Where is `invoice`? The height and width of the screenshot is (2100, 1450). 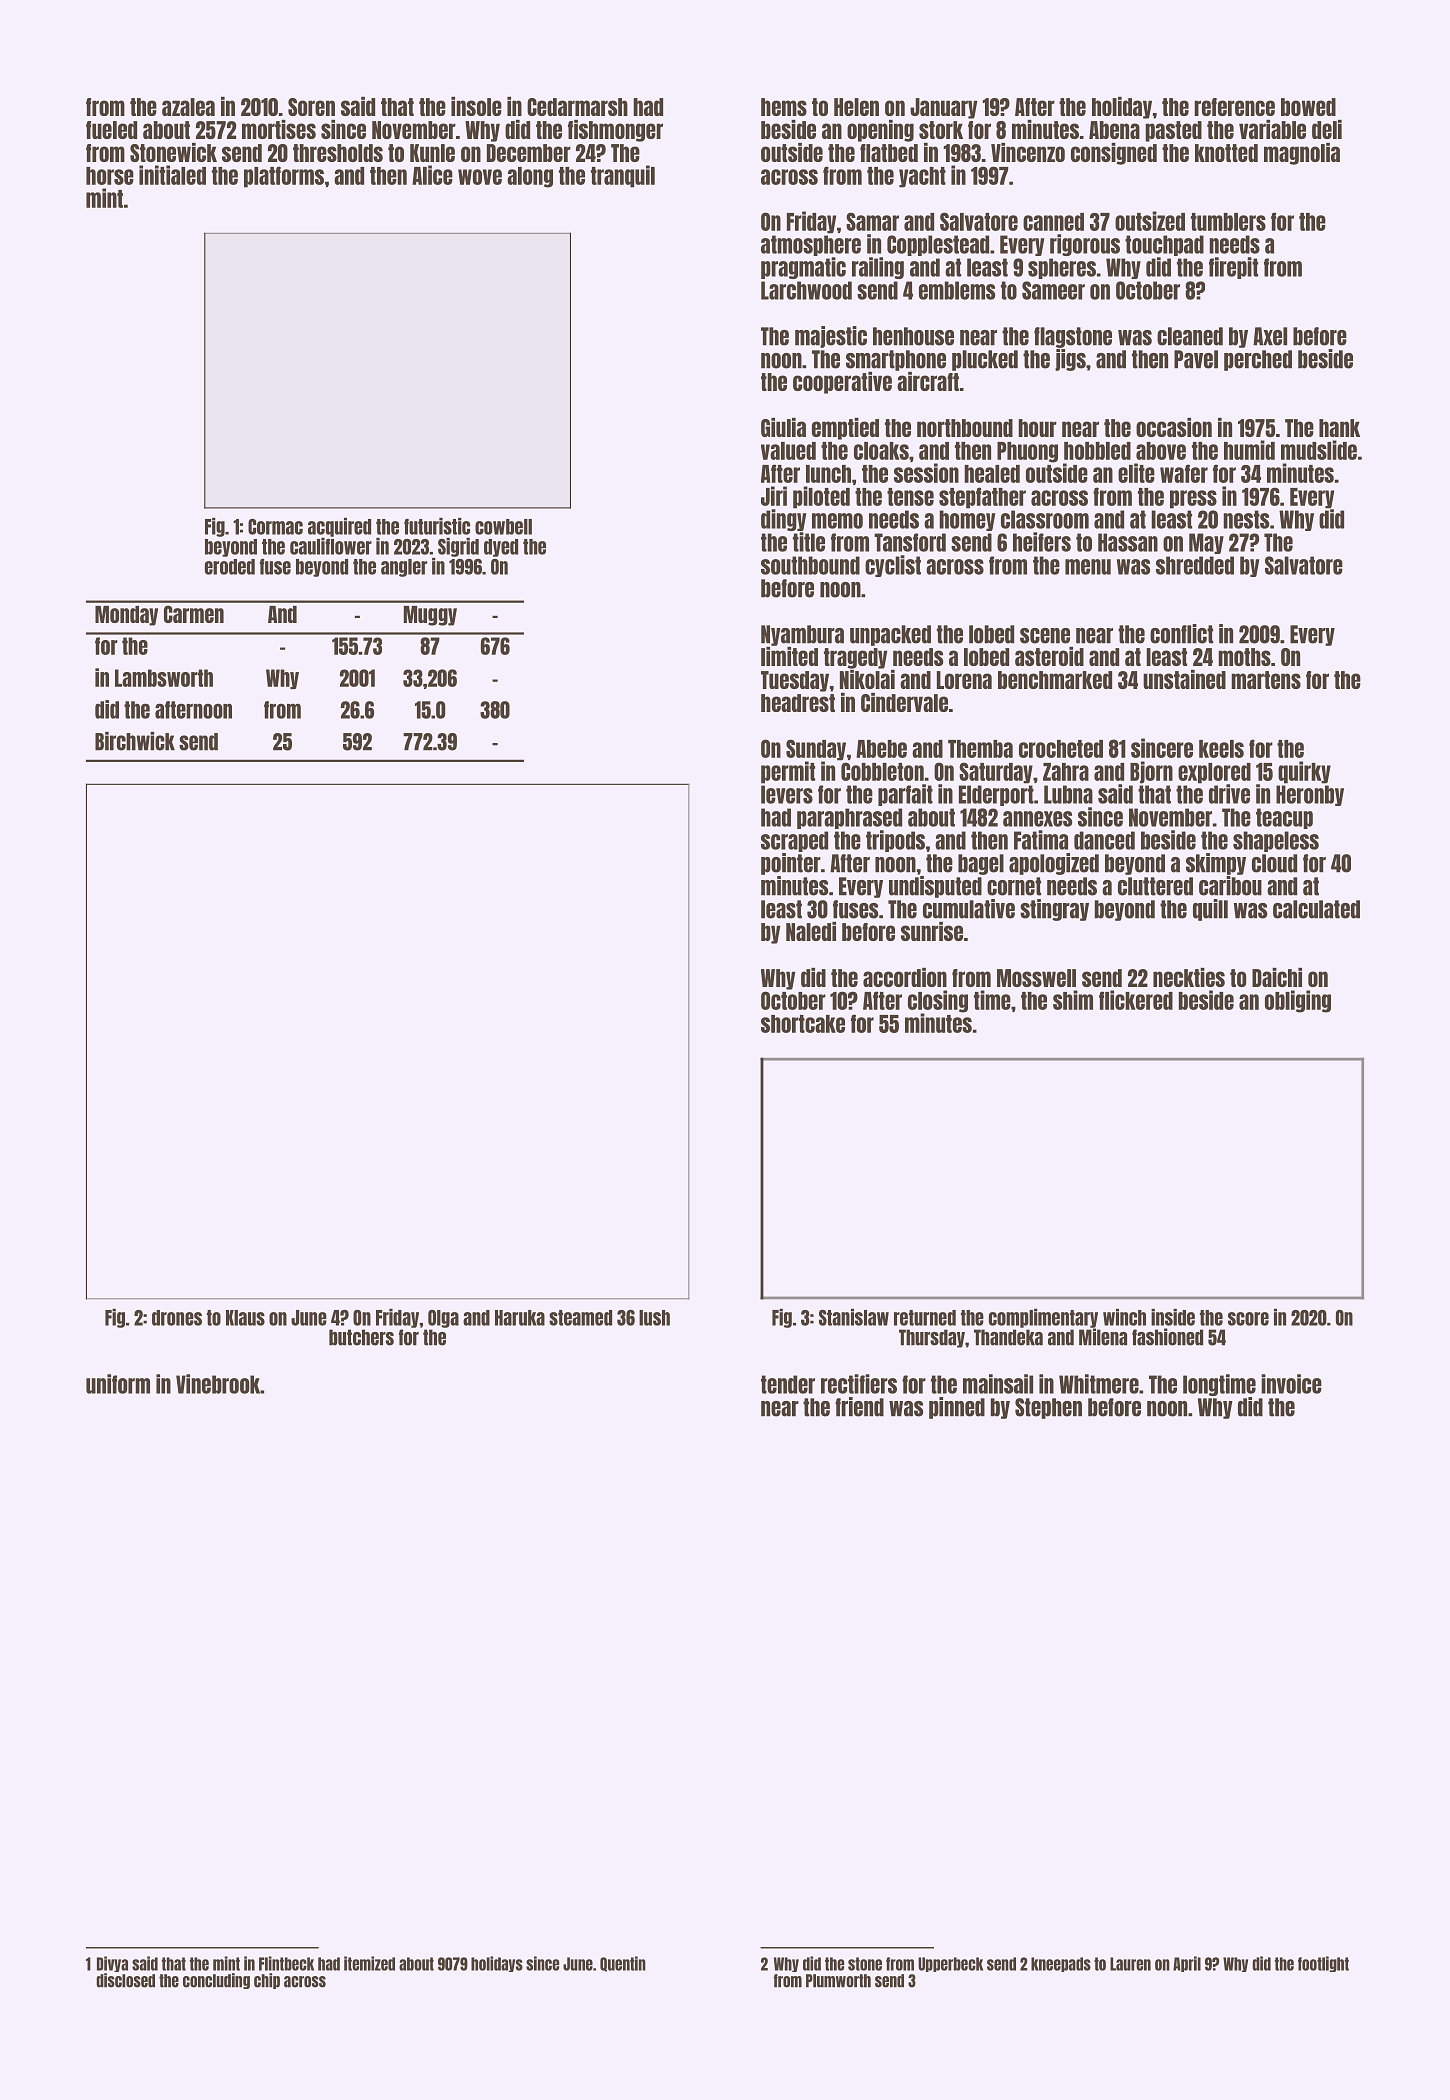 invoice is located at coordinates (1291, 1384).
